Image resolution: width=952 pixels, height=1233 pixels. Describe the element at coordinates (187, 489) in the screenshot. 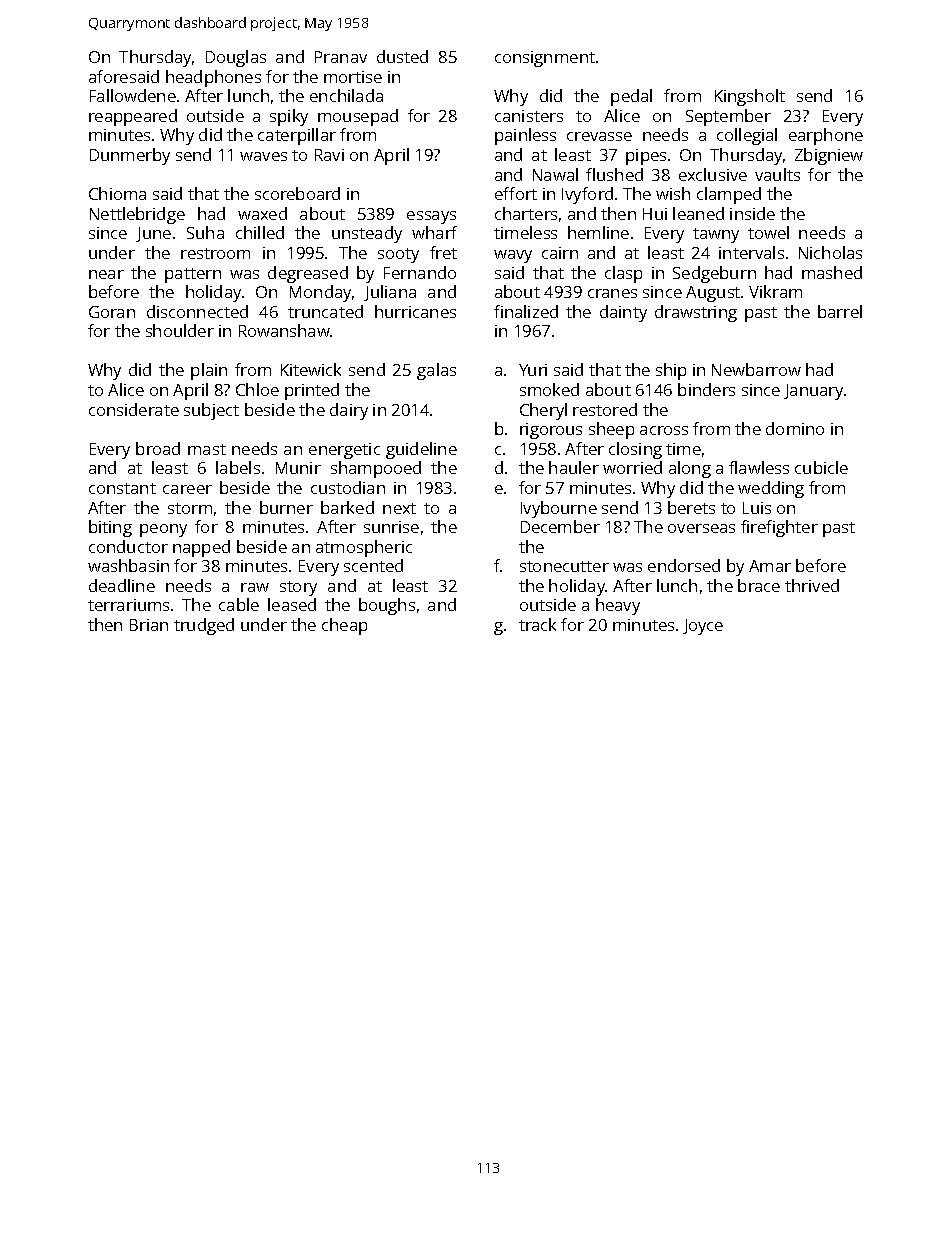

I see `career` at that location.
